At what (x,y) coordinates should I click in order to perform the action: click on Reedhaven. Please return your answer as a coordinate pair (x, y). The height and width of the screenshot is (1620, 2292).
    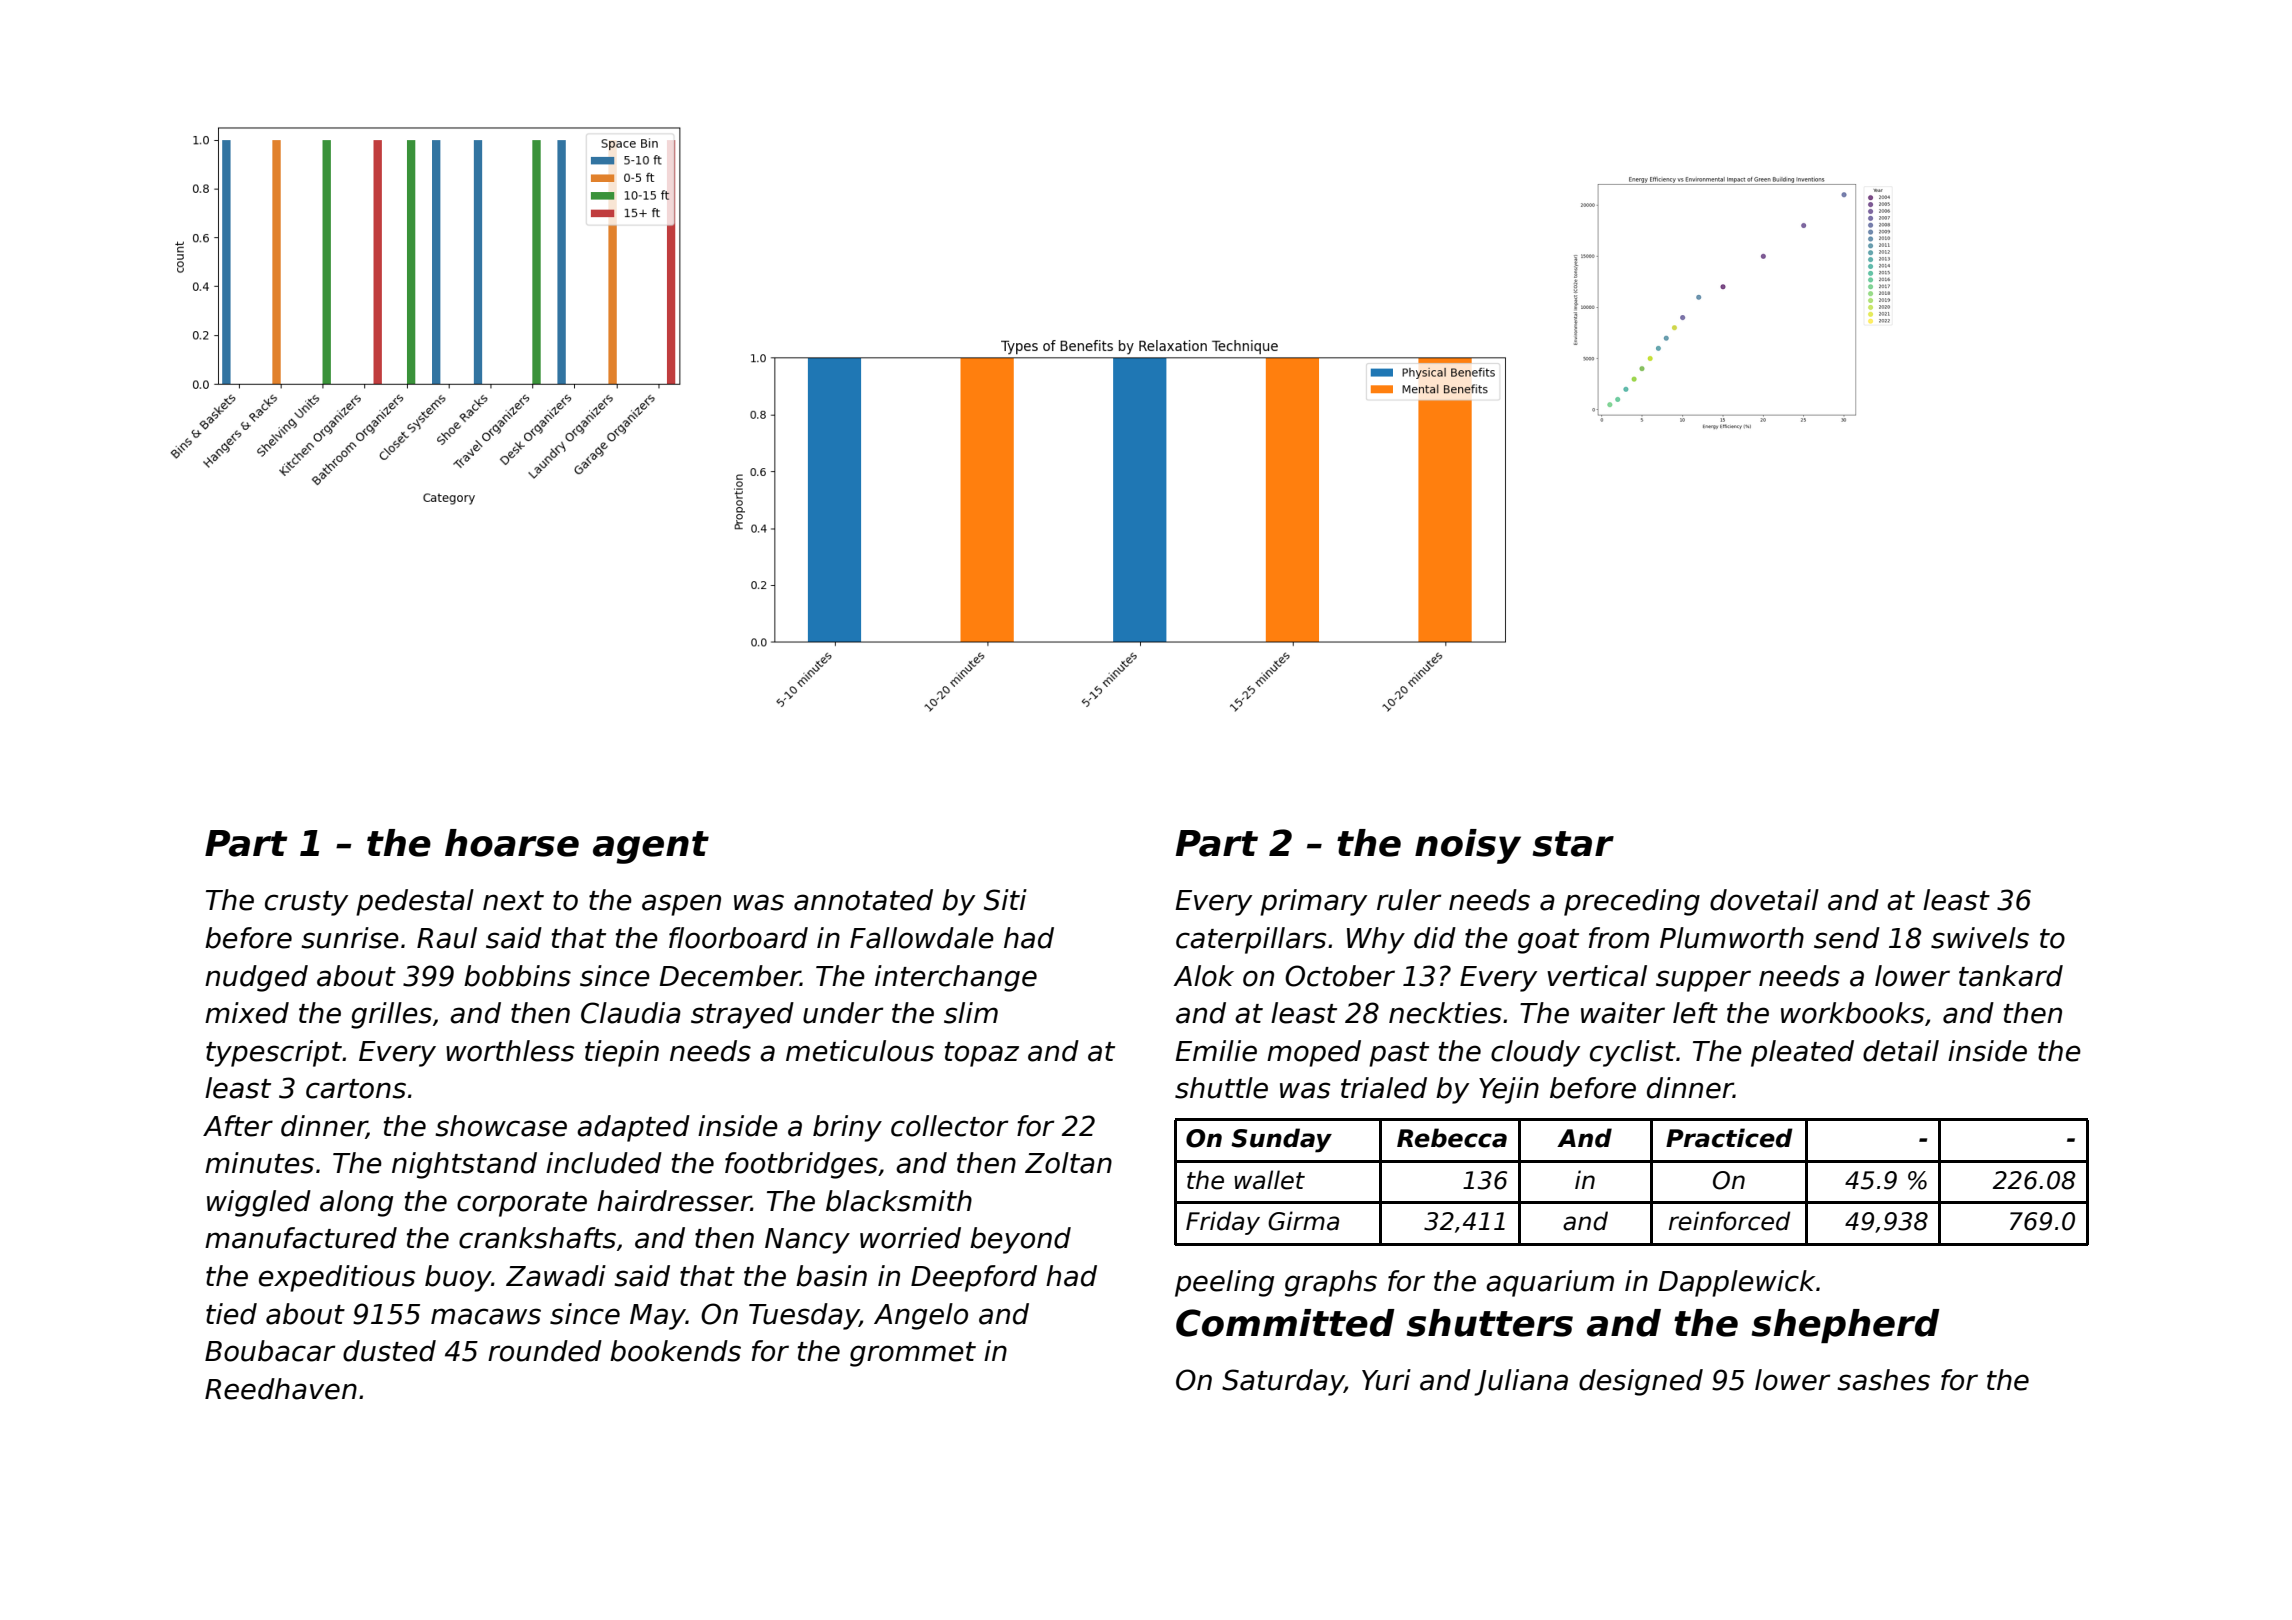
    Looking at the image, I should click on (281, 1389).
